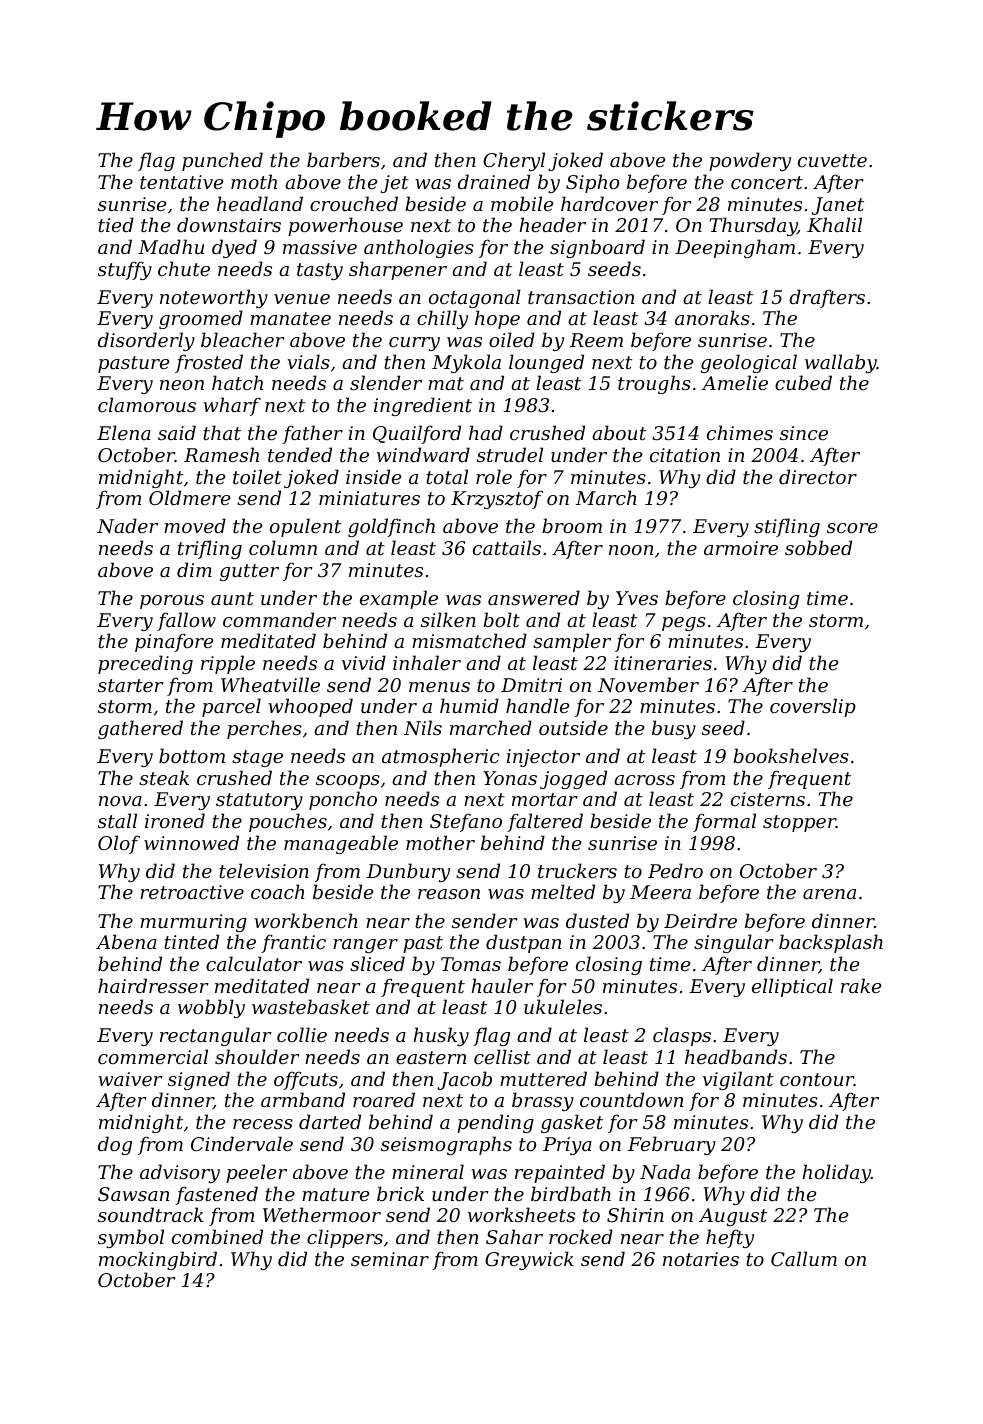 This screenshot has width=983, height=1424. I want to click on anthologies, so click(419, 248).
